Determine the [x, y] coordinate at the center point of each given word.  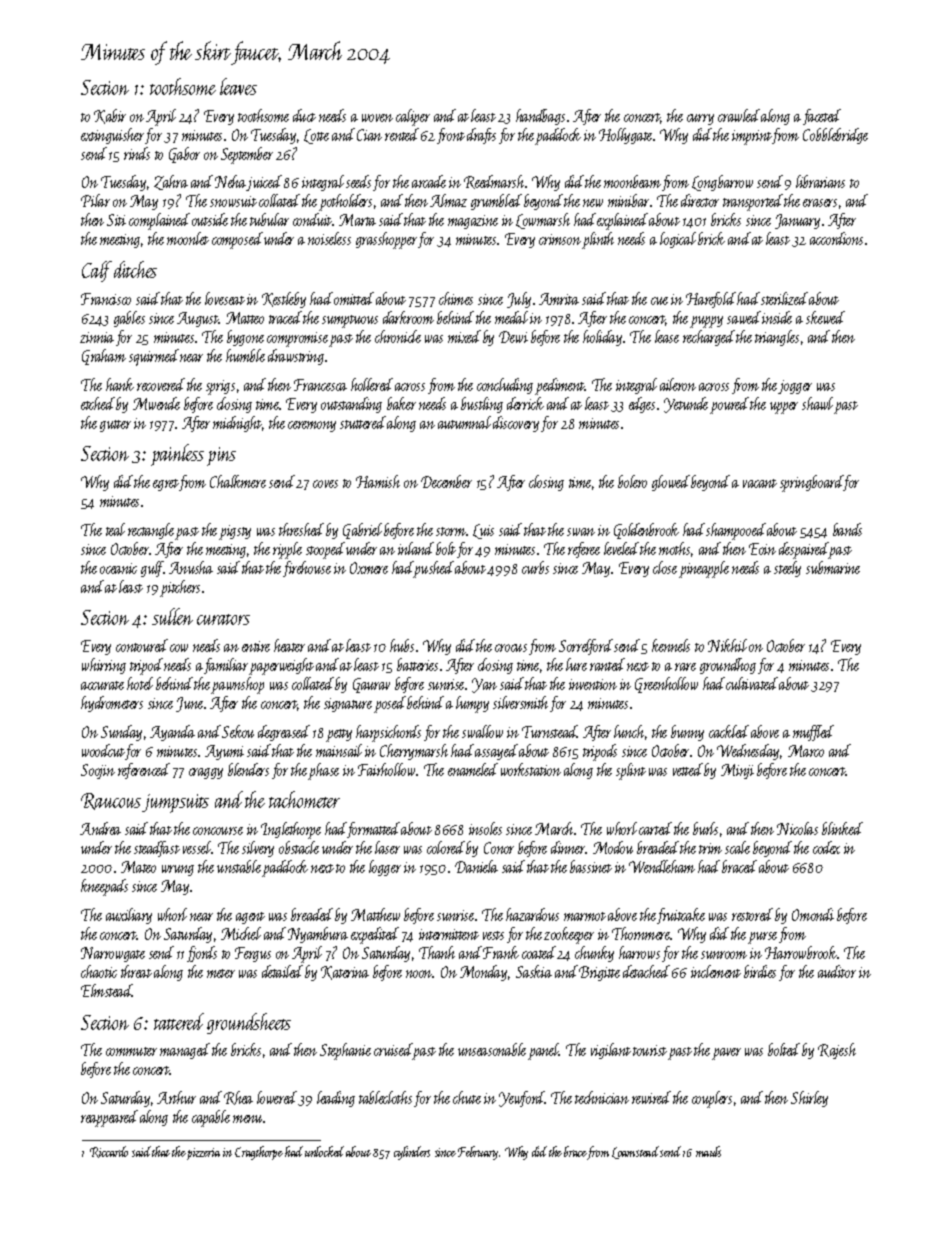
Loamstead [635, 1152]
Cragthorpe [259, 1153]
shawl [817, 403]
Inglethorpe [291, 830]
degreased [284, 733]
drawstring [296, 357]
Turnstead [550, 731]
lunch [629, 731]
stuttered [363, 422]
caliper [413, 117]
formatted [373, 830]
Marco [806, 751]
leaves [238, 86]
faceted [822, 117]
